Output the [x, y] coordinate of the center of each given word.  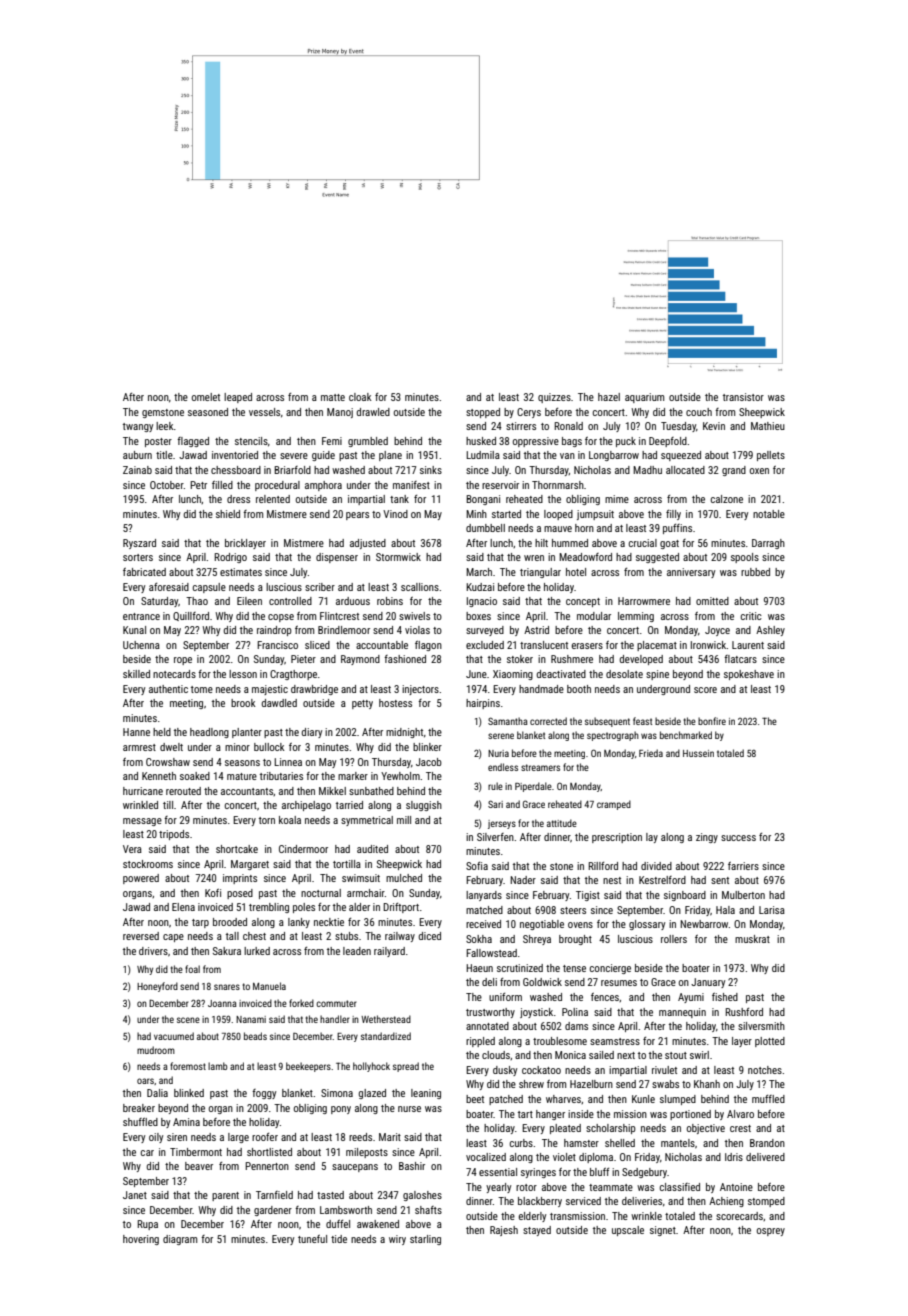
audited [372, 849]
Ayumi [691, 998]
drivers [153, 951]
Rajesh [504, 1231]
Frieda [651, 753]
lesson [243, 674]
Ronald [568, 426]
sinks [431, 470]
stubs [346, 936]
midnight [404, 733]
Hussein [698, 753]
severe [294, 456]
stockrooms [148, 864]
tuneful [312, 1239]
